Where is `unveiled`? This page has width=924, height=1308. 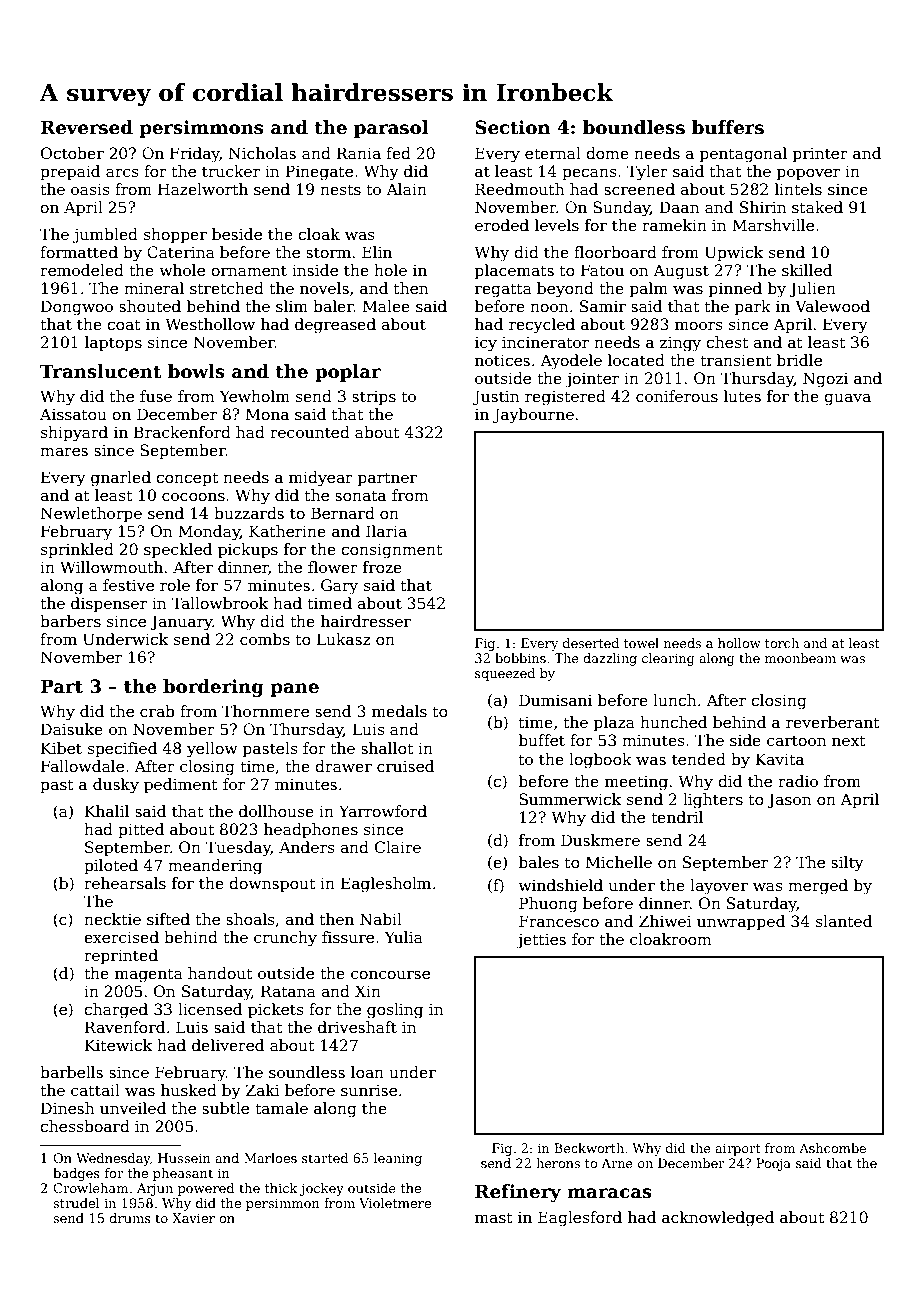 unveiled is located at coordinates (133, 1108).
